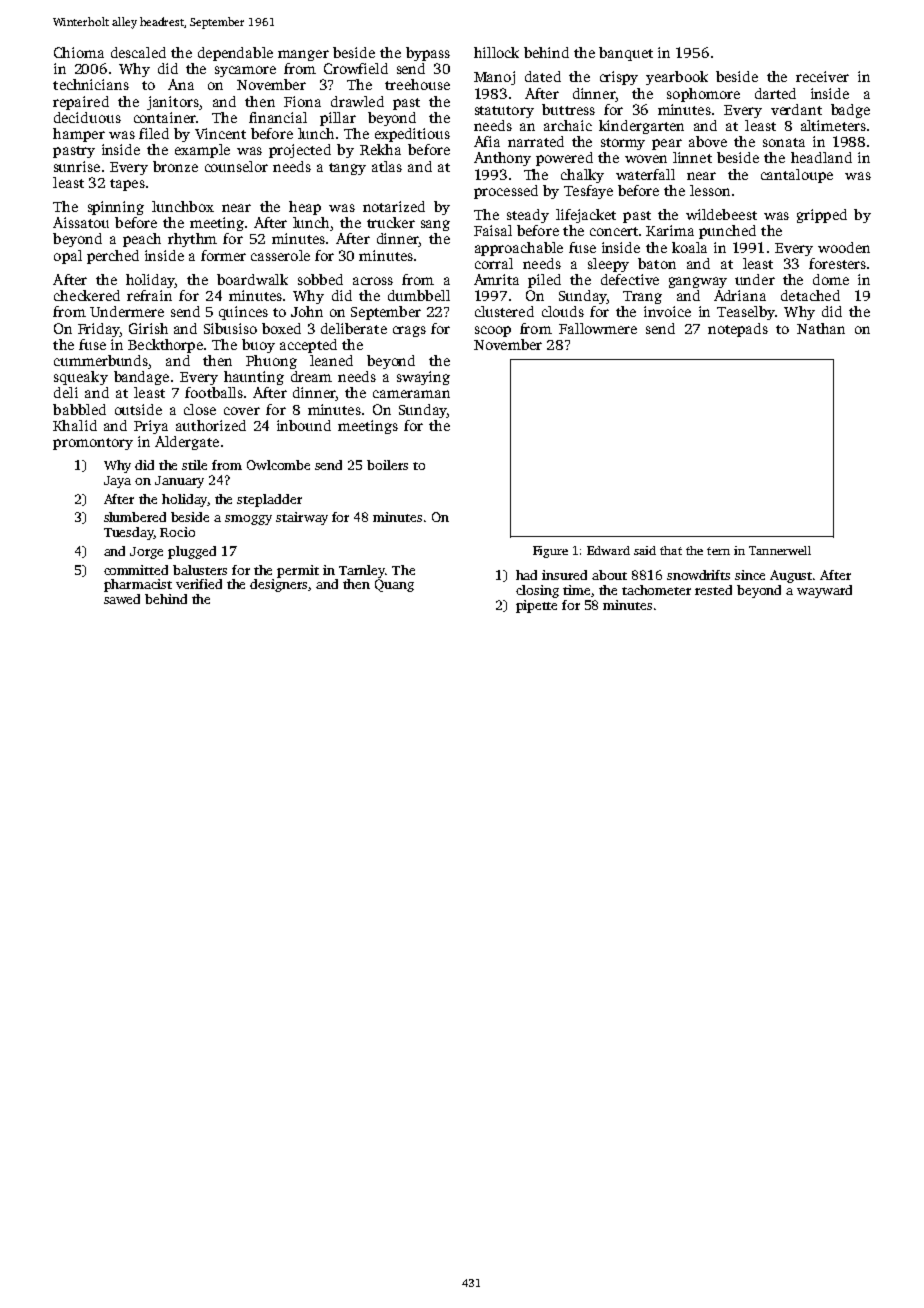  What do you see at coordinates (117, 482) in the document?
I see `Jaya` at bounding box center [117, 482].
